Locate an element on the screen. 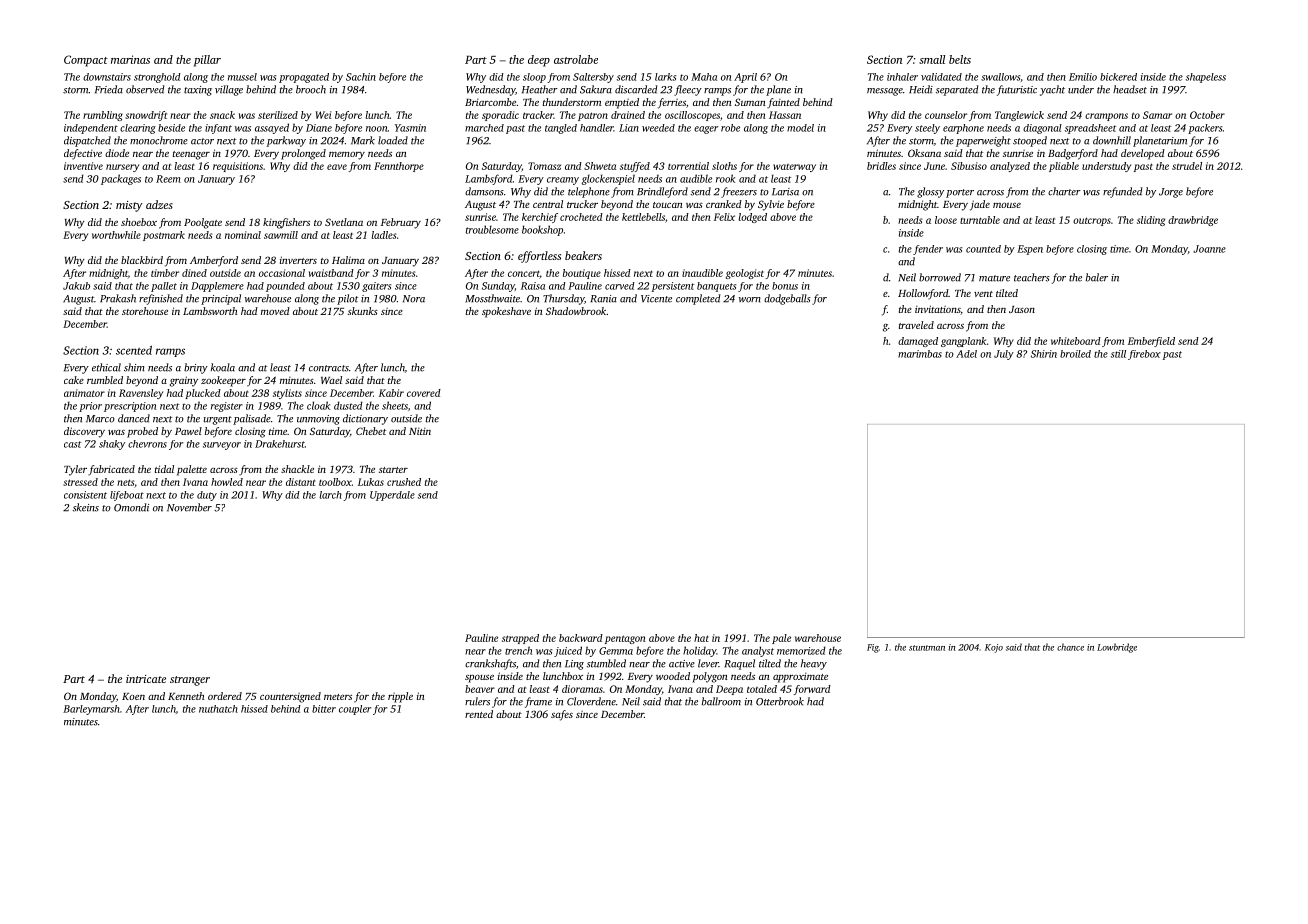 The height and width of the screenshot is (924, 1308). forward is located at coordinates (812, 690).
